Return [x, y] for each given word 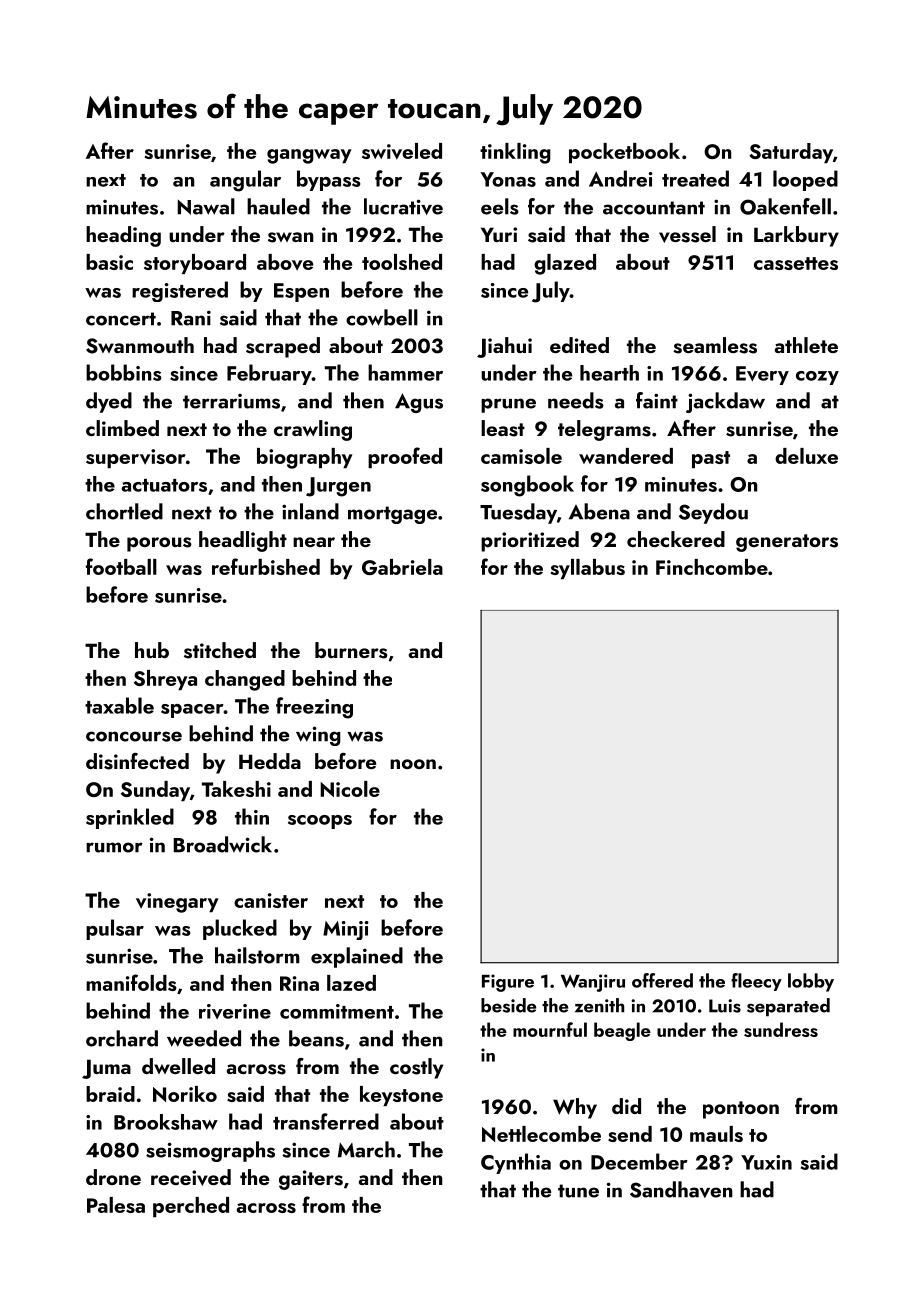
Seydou [713, 513]
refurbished [266, 566]
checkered [676, 539]
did [626, 1106]
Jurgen [338, 487]
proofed [405, 457]
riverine [235, 1011]
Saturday [791, 153]
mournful [550, 1029]
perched [191, 1207]
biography [305, 458]
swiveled [402, 151]
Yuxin [766, 1162]
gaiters [311, 1180]
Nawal [206, 206]
